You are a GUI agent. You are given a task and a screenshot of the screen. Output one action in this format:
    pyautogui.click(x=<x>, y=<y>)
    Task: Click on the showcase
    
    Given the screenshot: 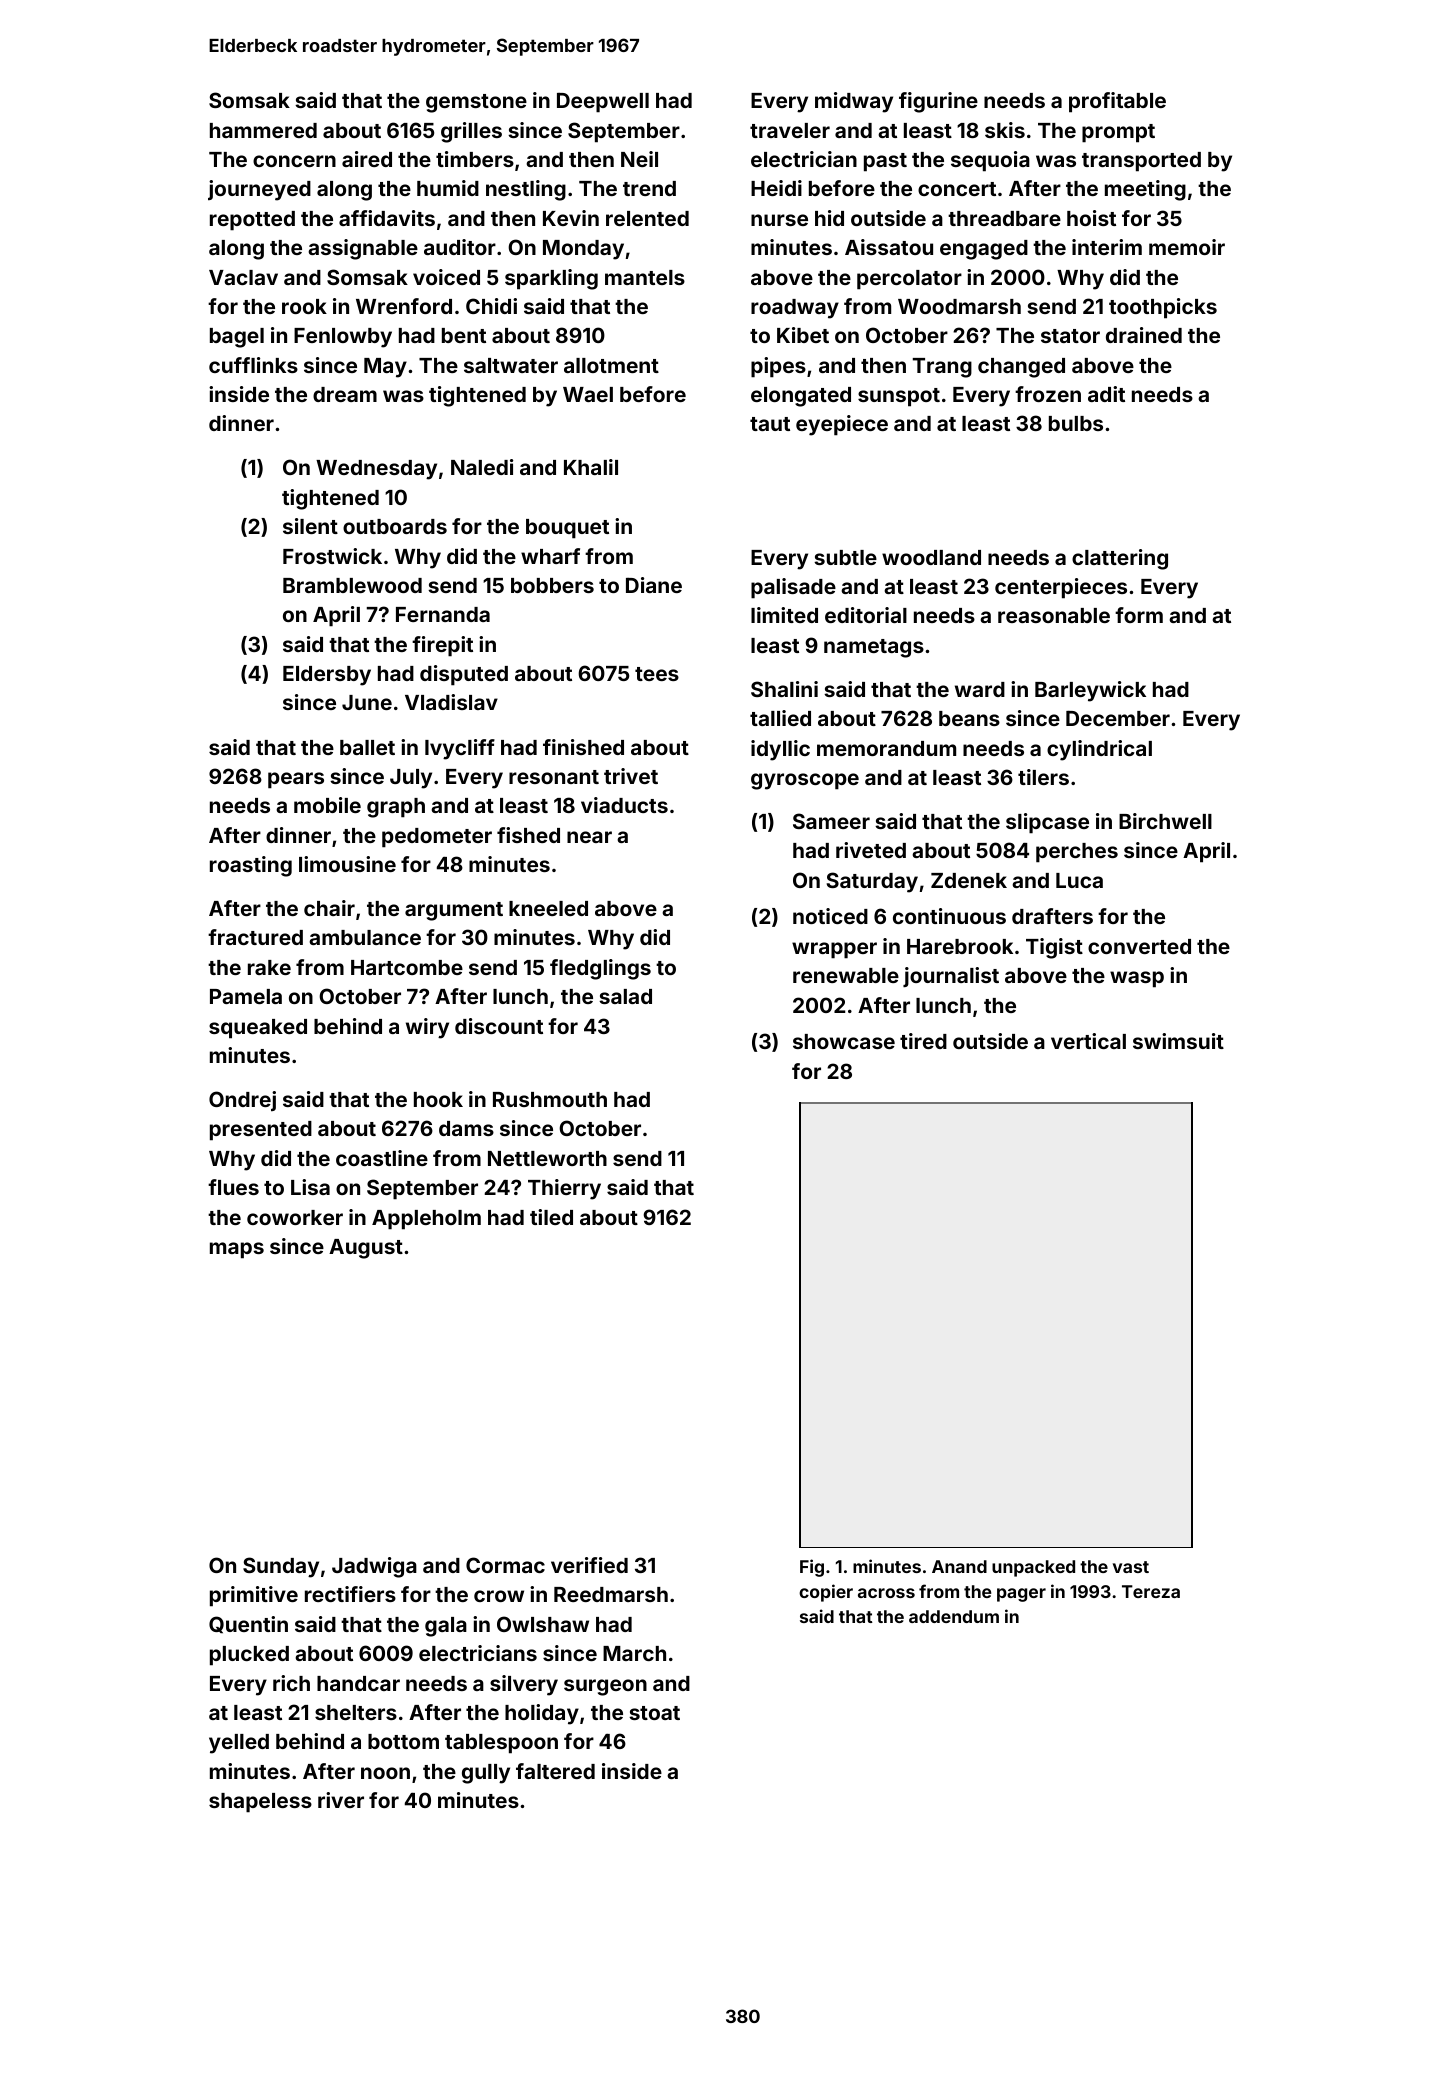 What is the action you would take?
    pyautogui.click(x=844, y=1041)
